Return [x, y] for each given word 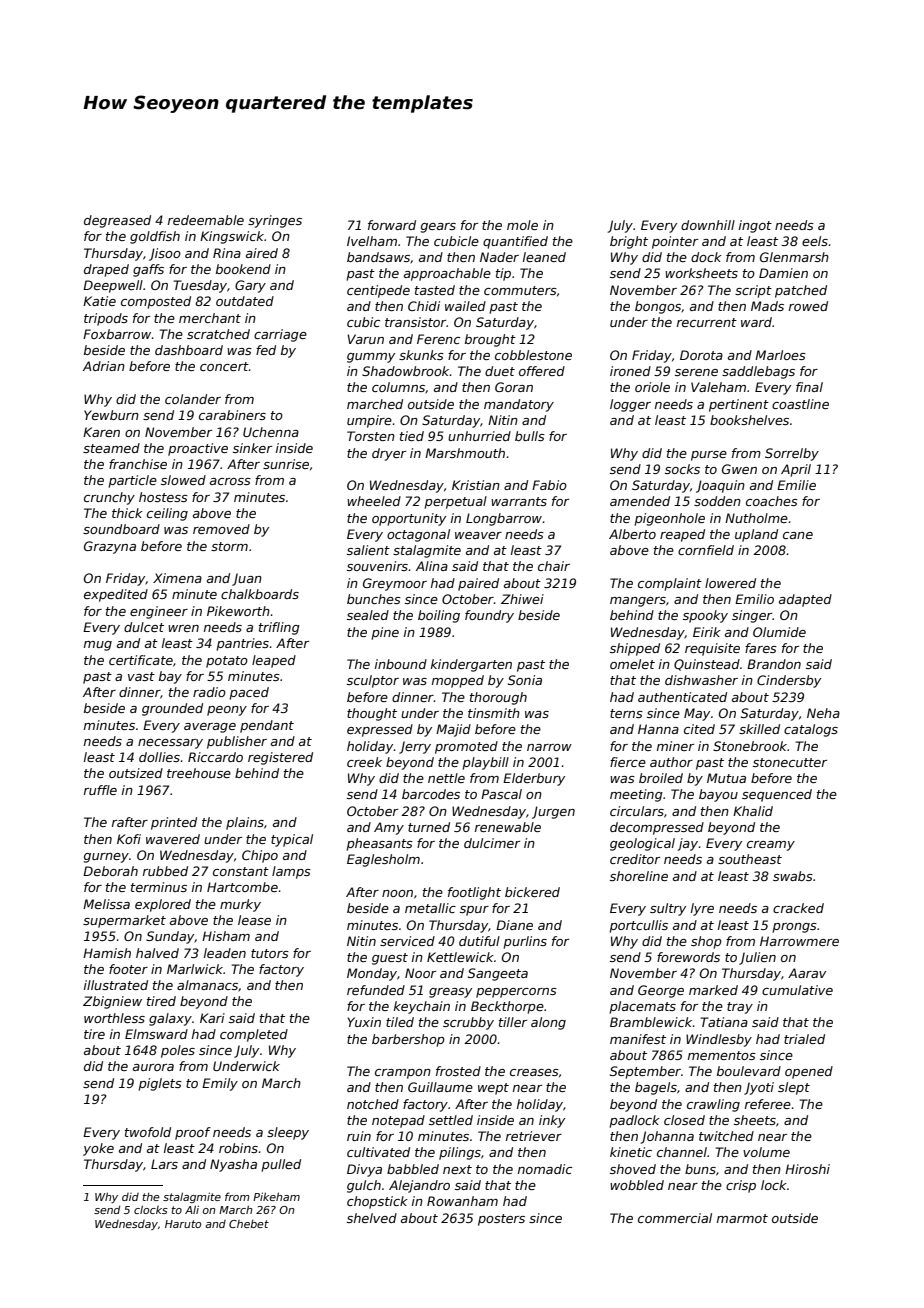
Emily [220, 1084]
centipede [378, 291]
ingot [755, 226]
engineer [159, 612]
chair [554, 566]
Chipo [260, 856]
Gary [250, 286]
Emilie [796, 485]
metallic [430, 908]
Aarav [807, 973]
